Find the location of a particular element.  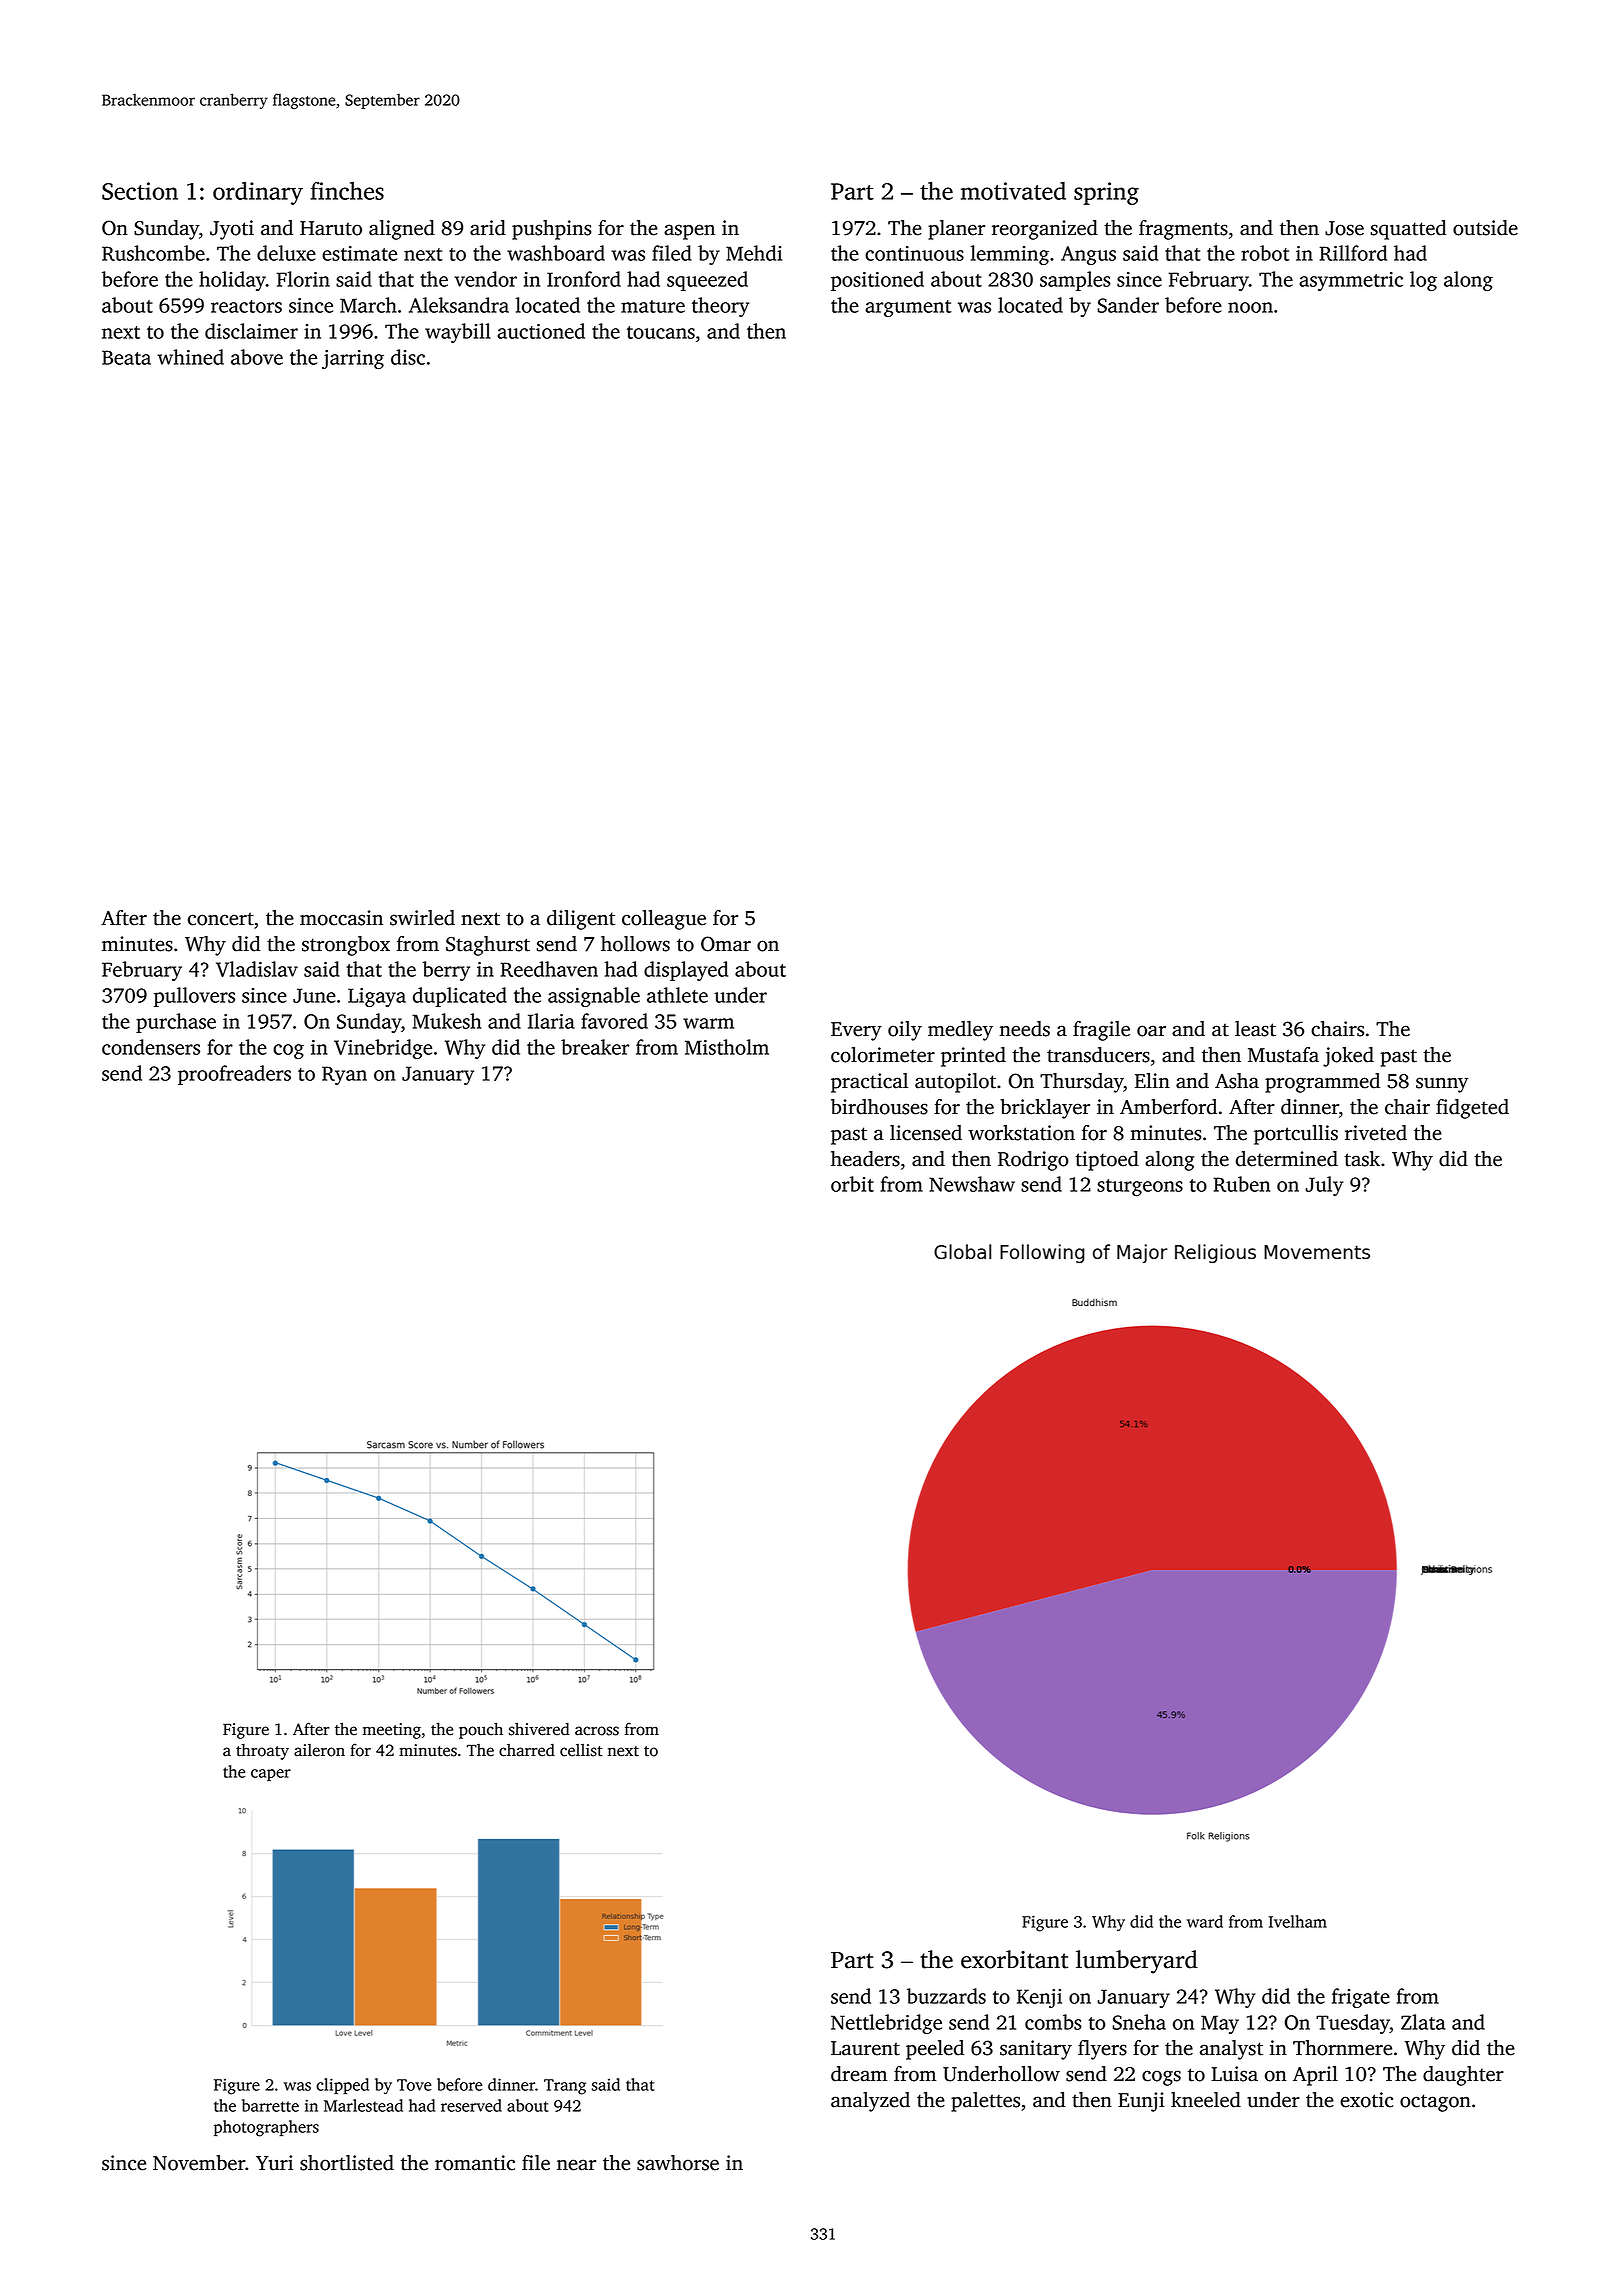

dream is located at coordinates (859, 2074).
